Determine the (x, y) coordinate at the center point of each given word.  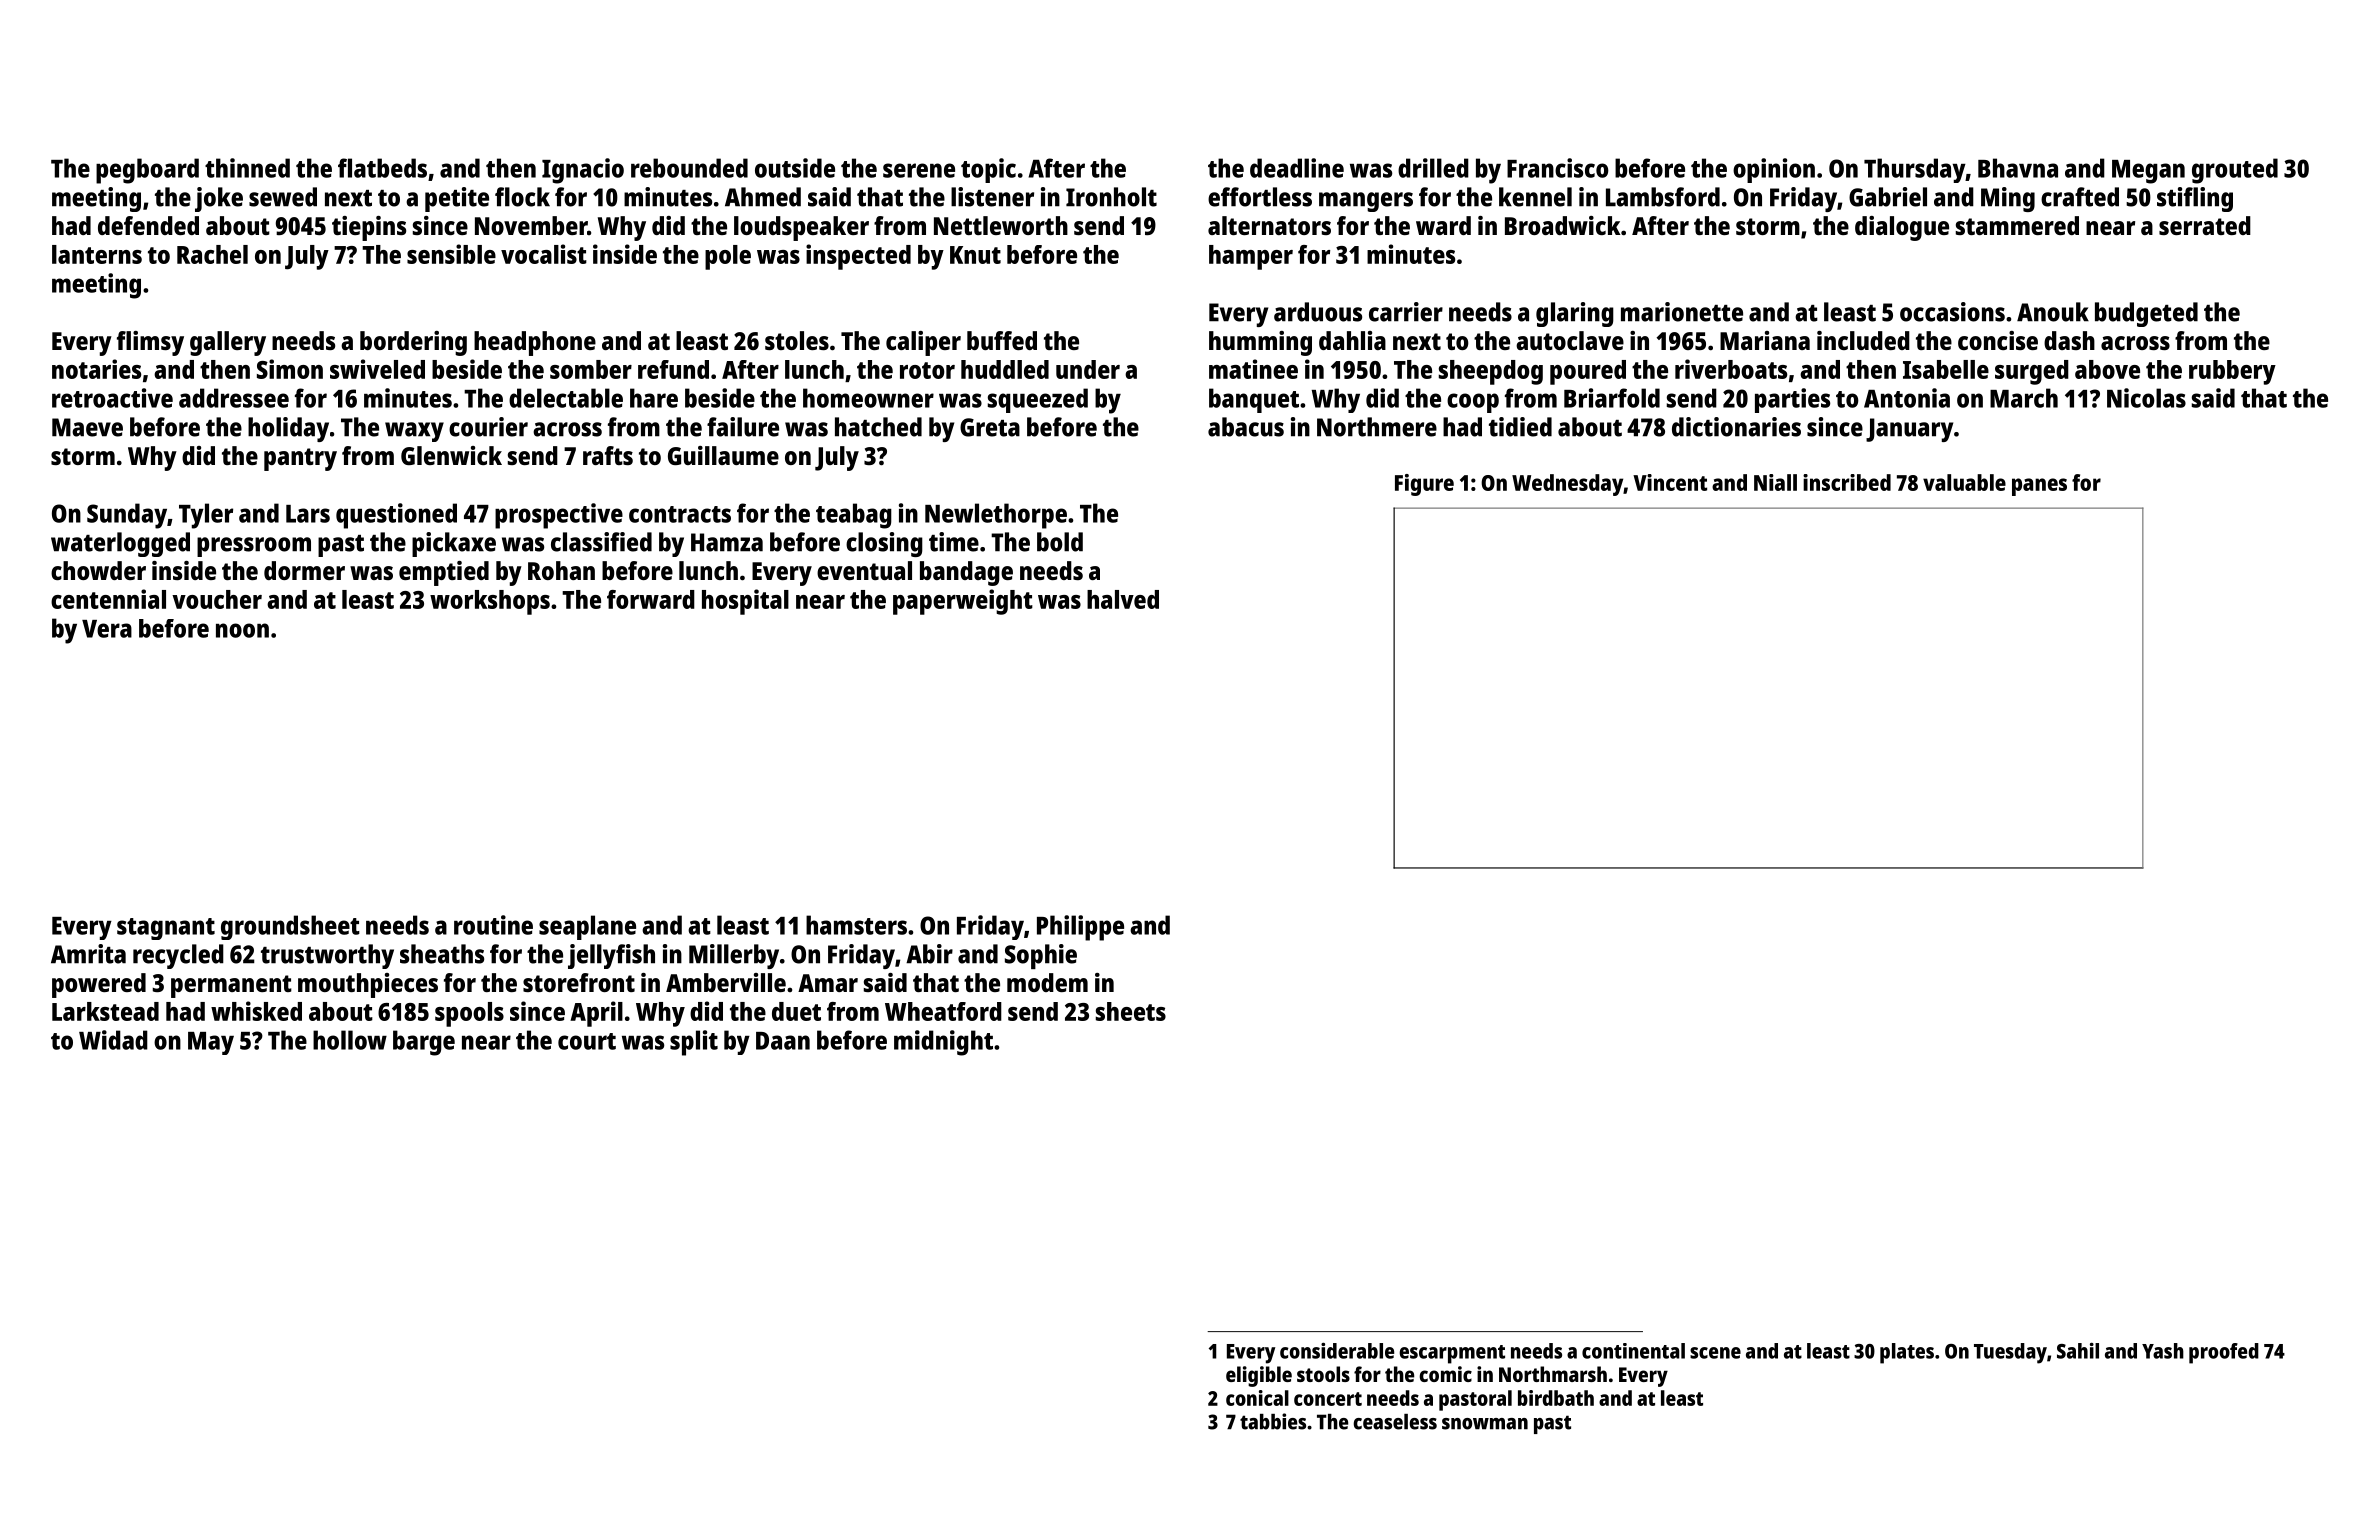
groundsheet (290, 927)
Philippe (1080, 928)
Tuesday (2010, 1353)
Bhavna (2018, 168)
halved (1123, 599)
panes (2039, 487)
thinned (247, 168)
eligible (1259, 1376)
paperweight (963, 602)
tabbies (1273, 1421)
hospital (745, 602)
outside (795, 168)
